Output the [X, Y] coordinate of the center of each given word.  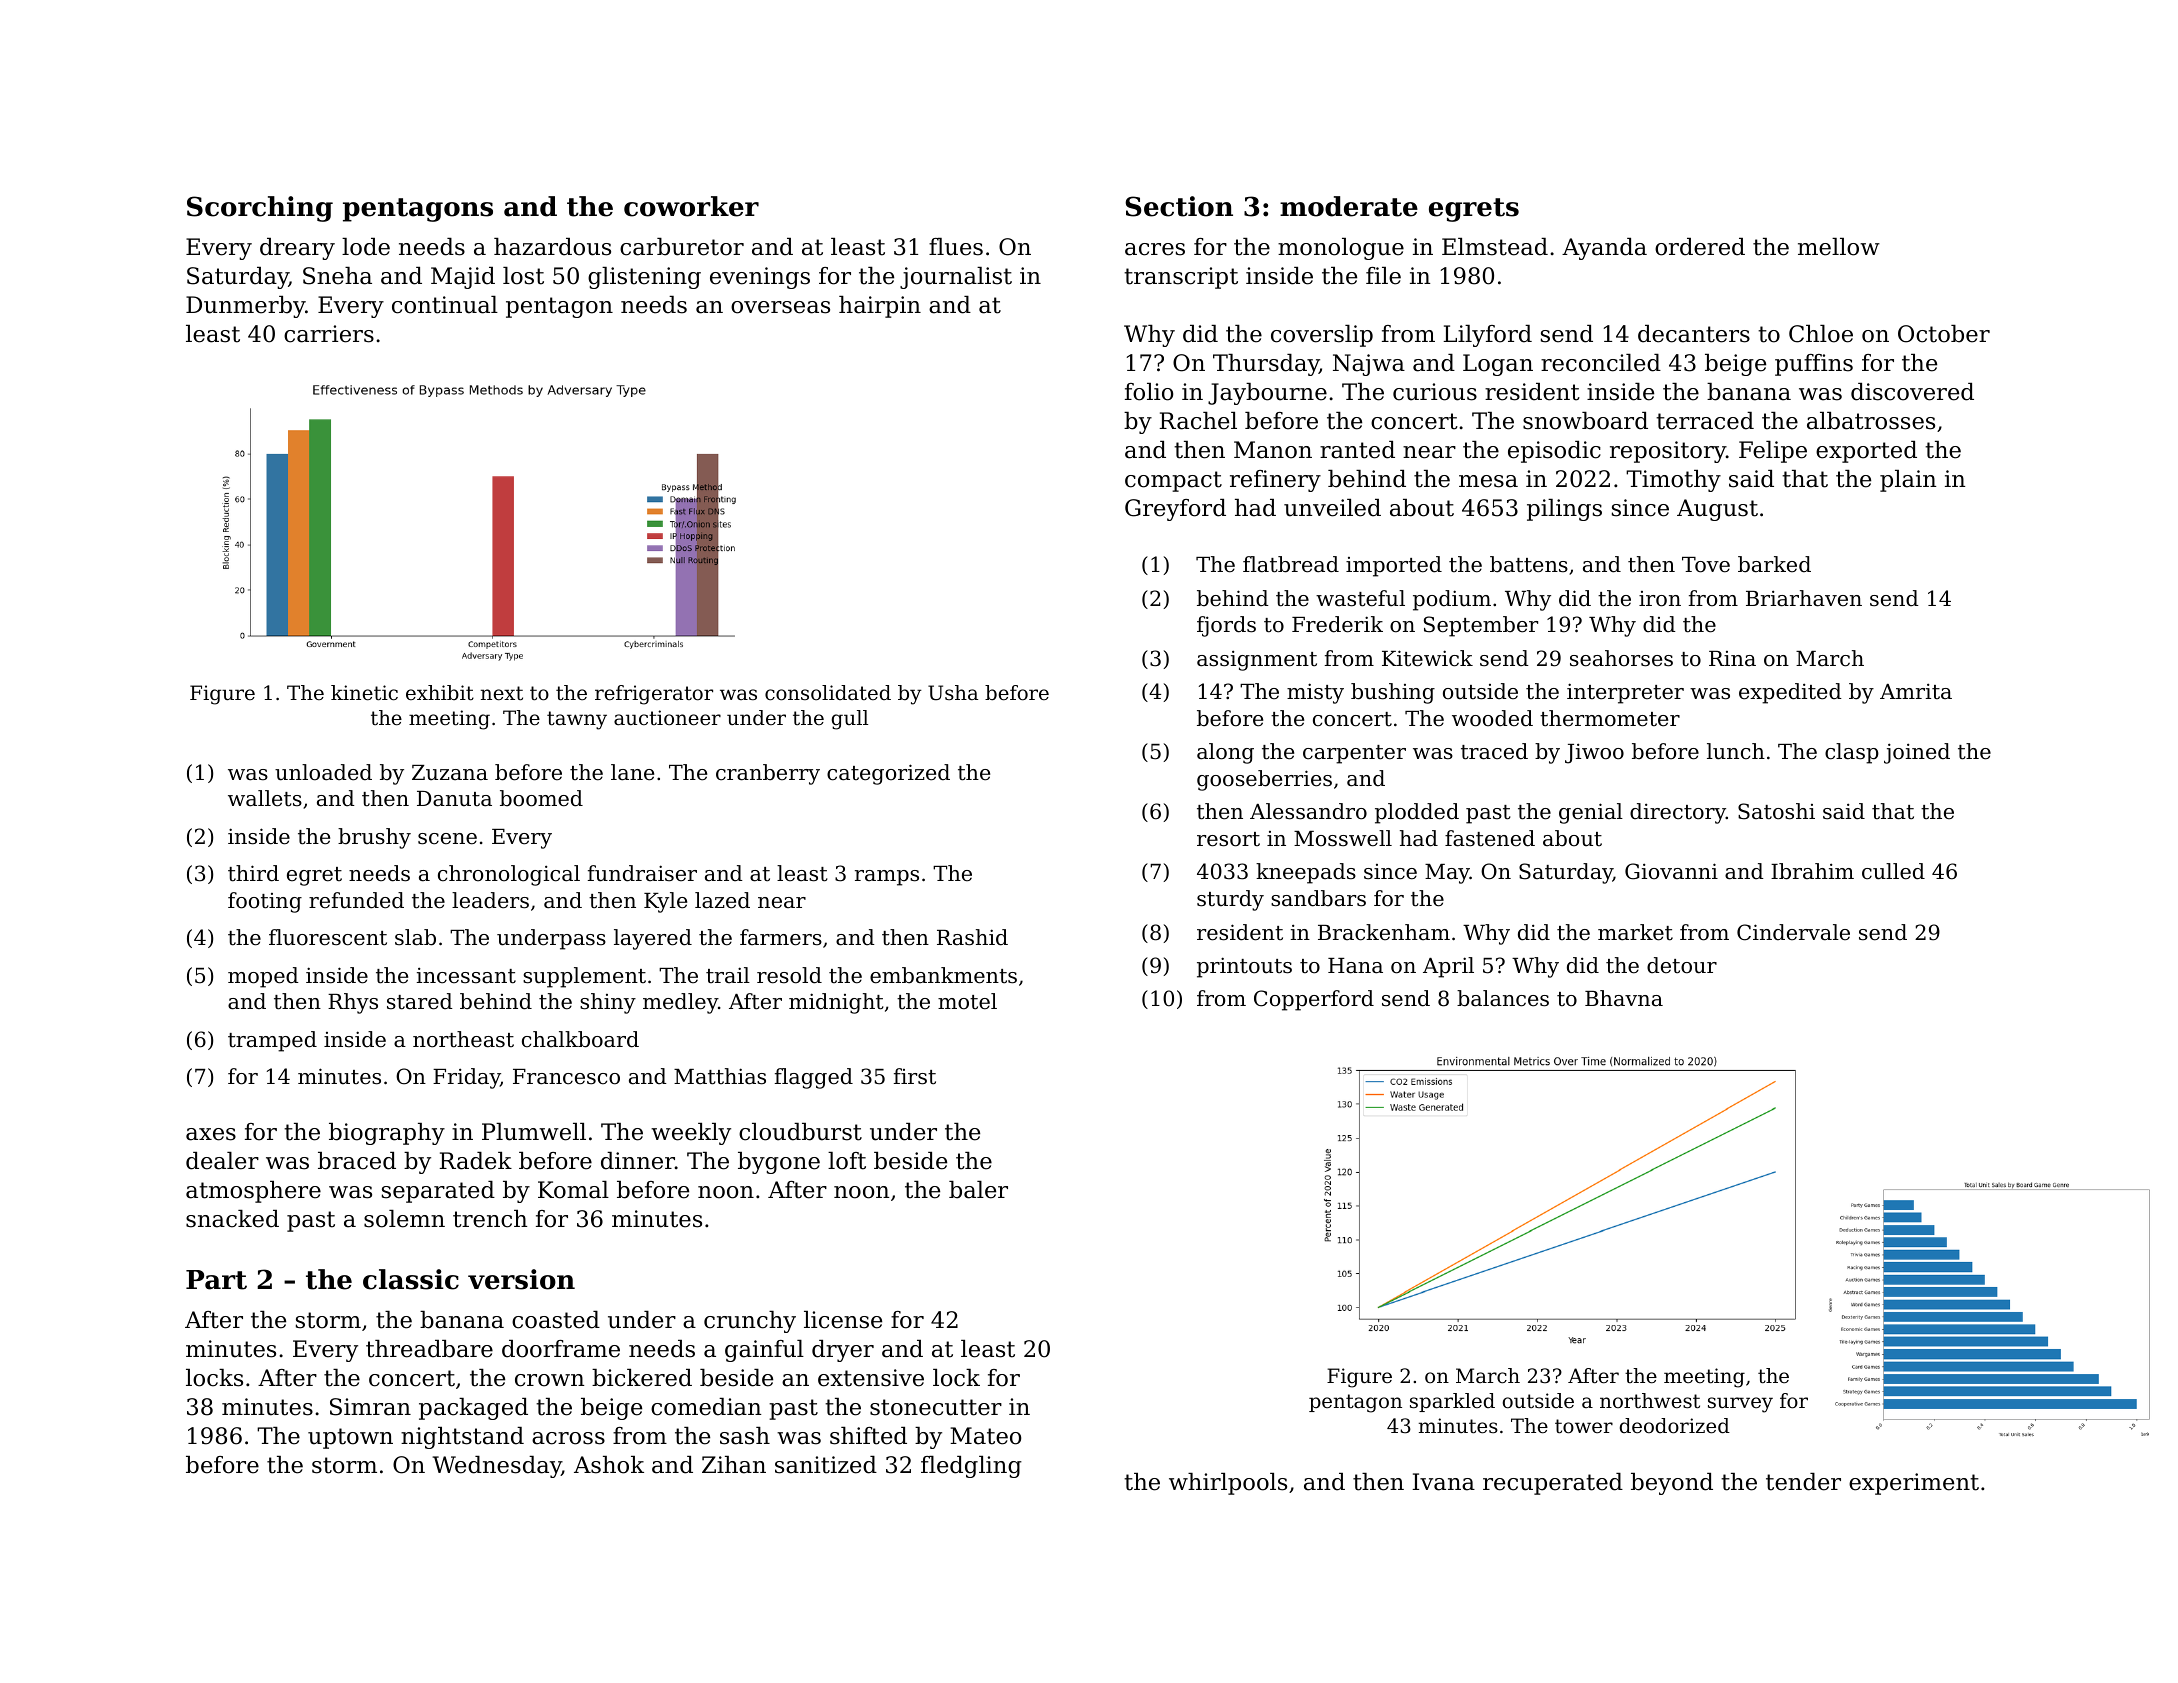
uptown [350, 1438]
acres [1155, 249]
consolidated [828, 693]
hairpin [880, 307]
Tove [1706, 565]
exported [1866, 452]
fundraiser [642, 873]
